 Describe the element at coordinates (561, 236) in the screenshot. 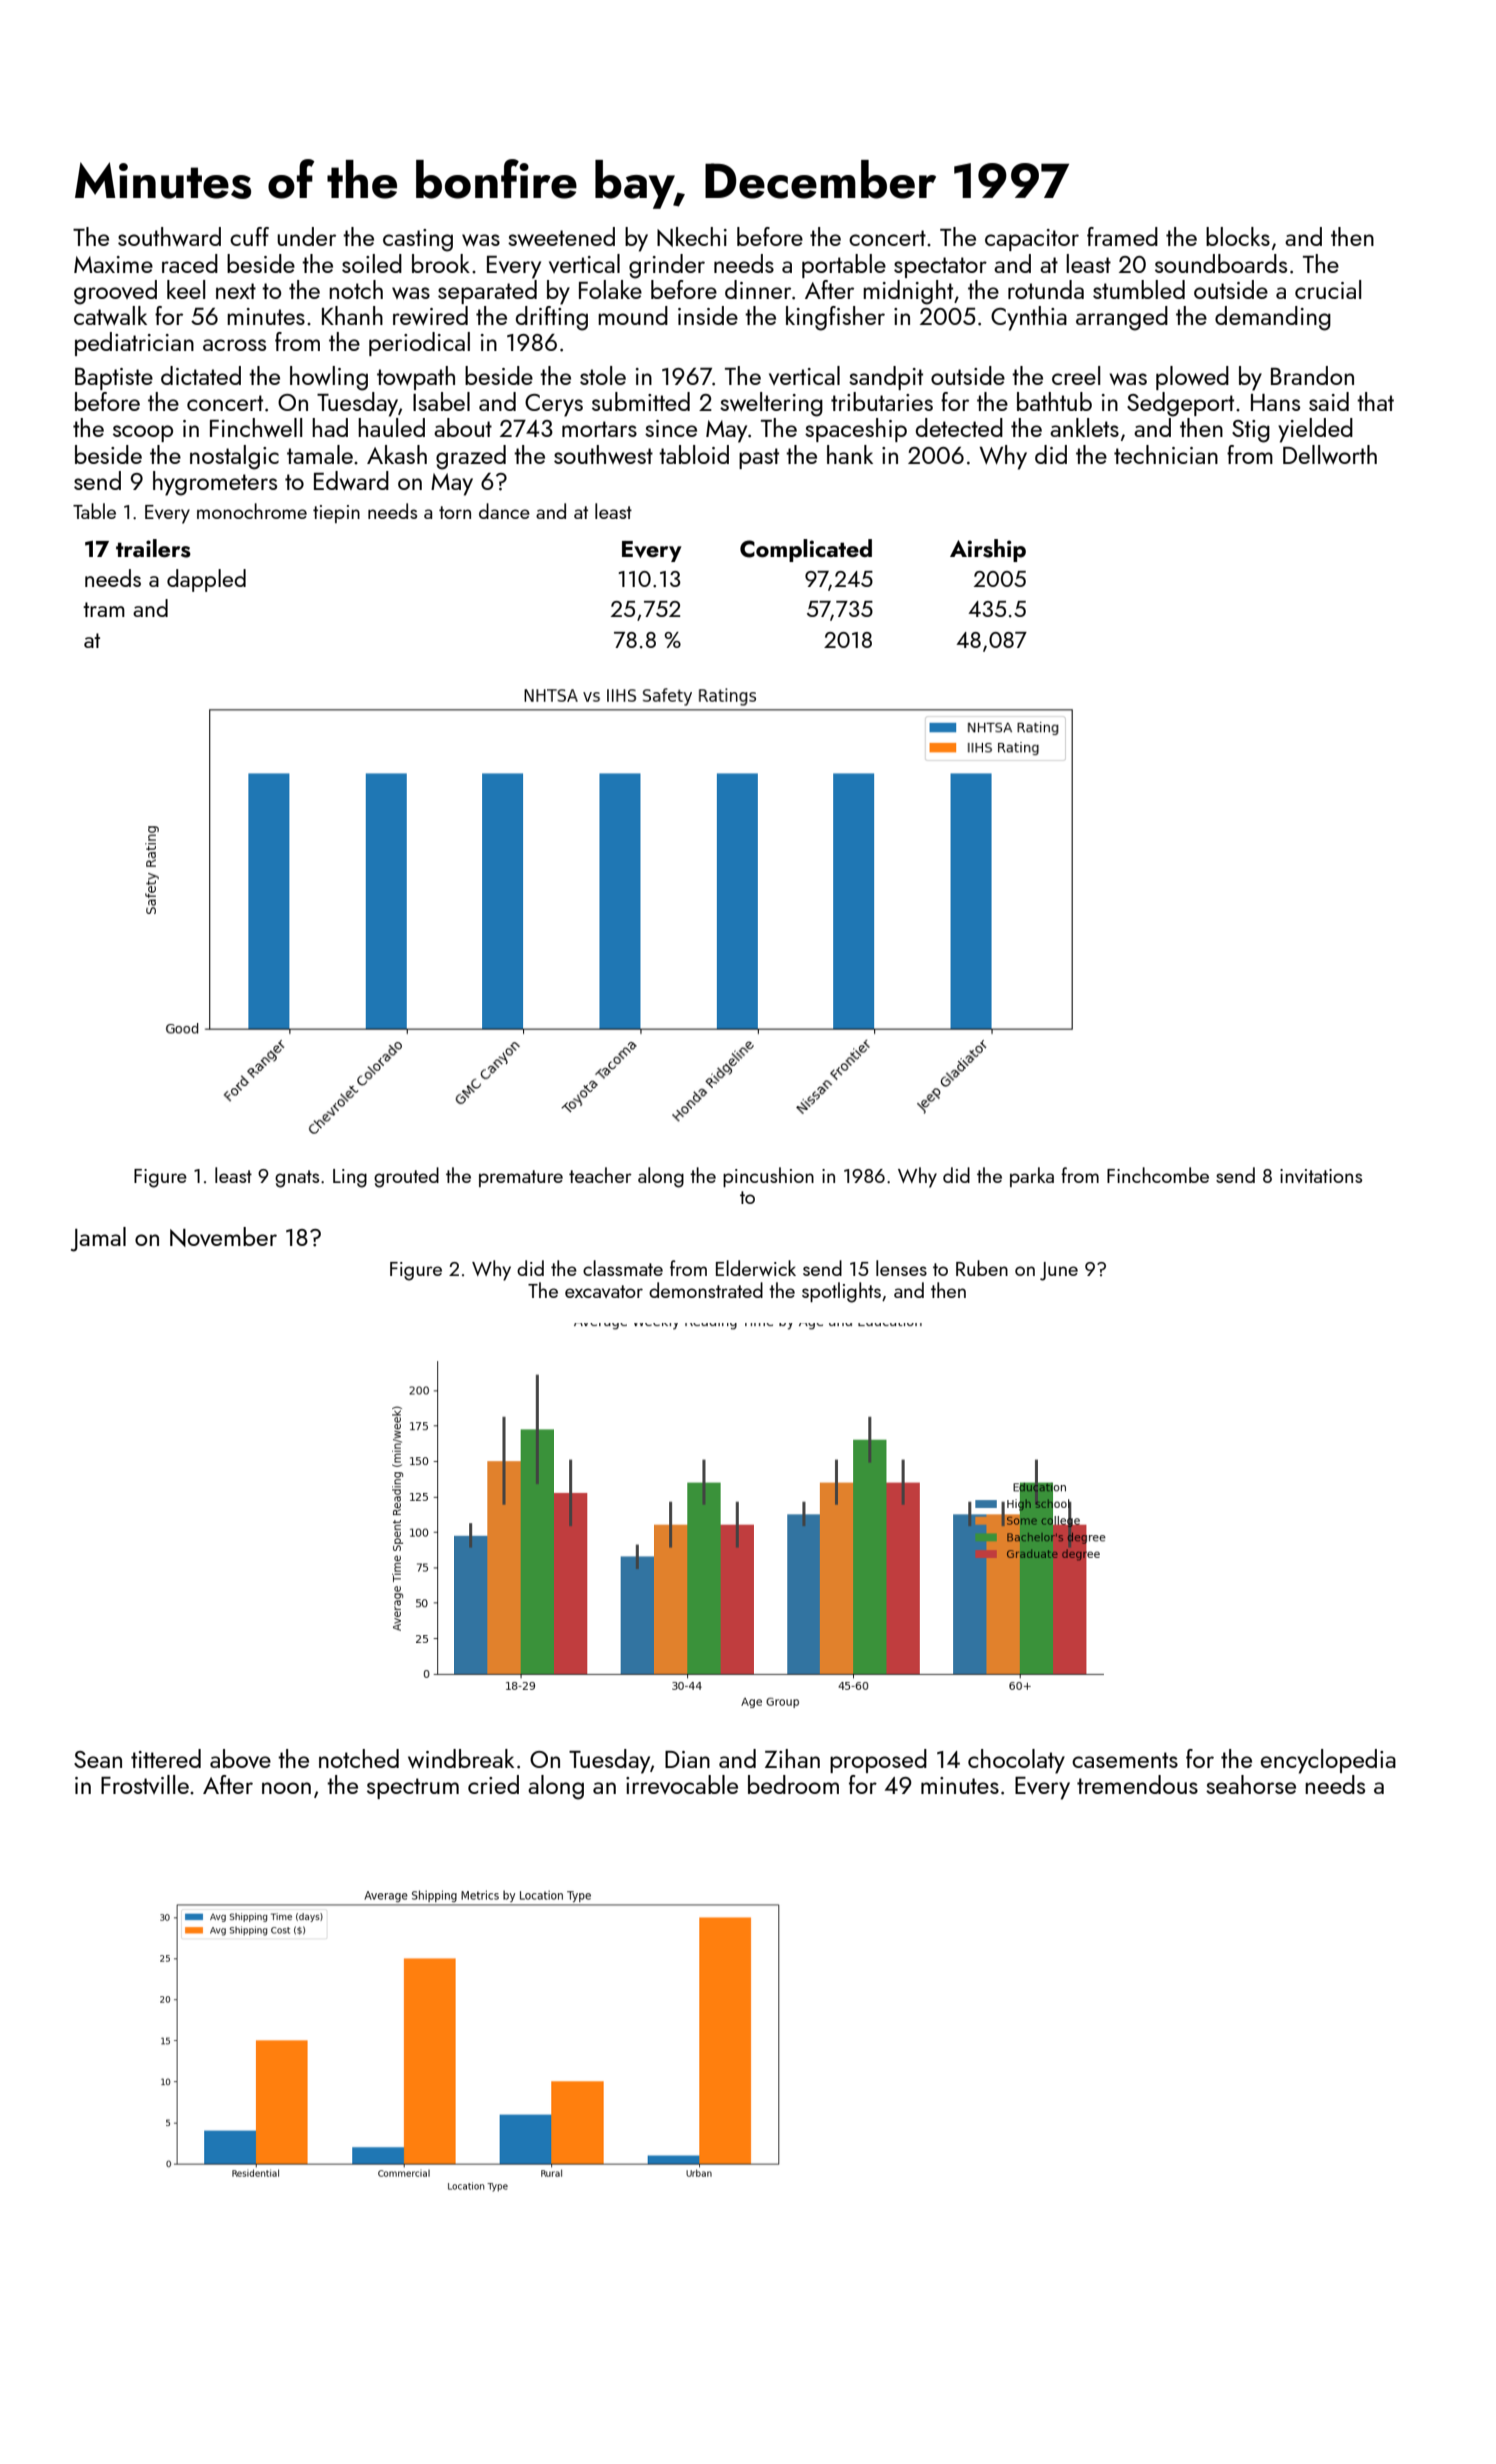

I see `sweetened` at that location.
